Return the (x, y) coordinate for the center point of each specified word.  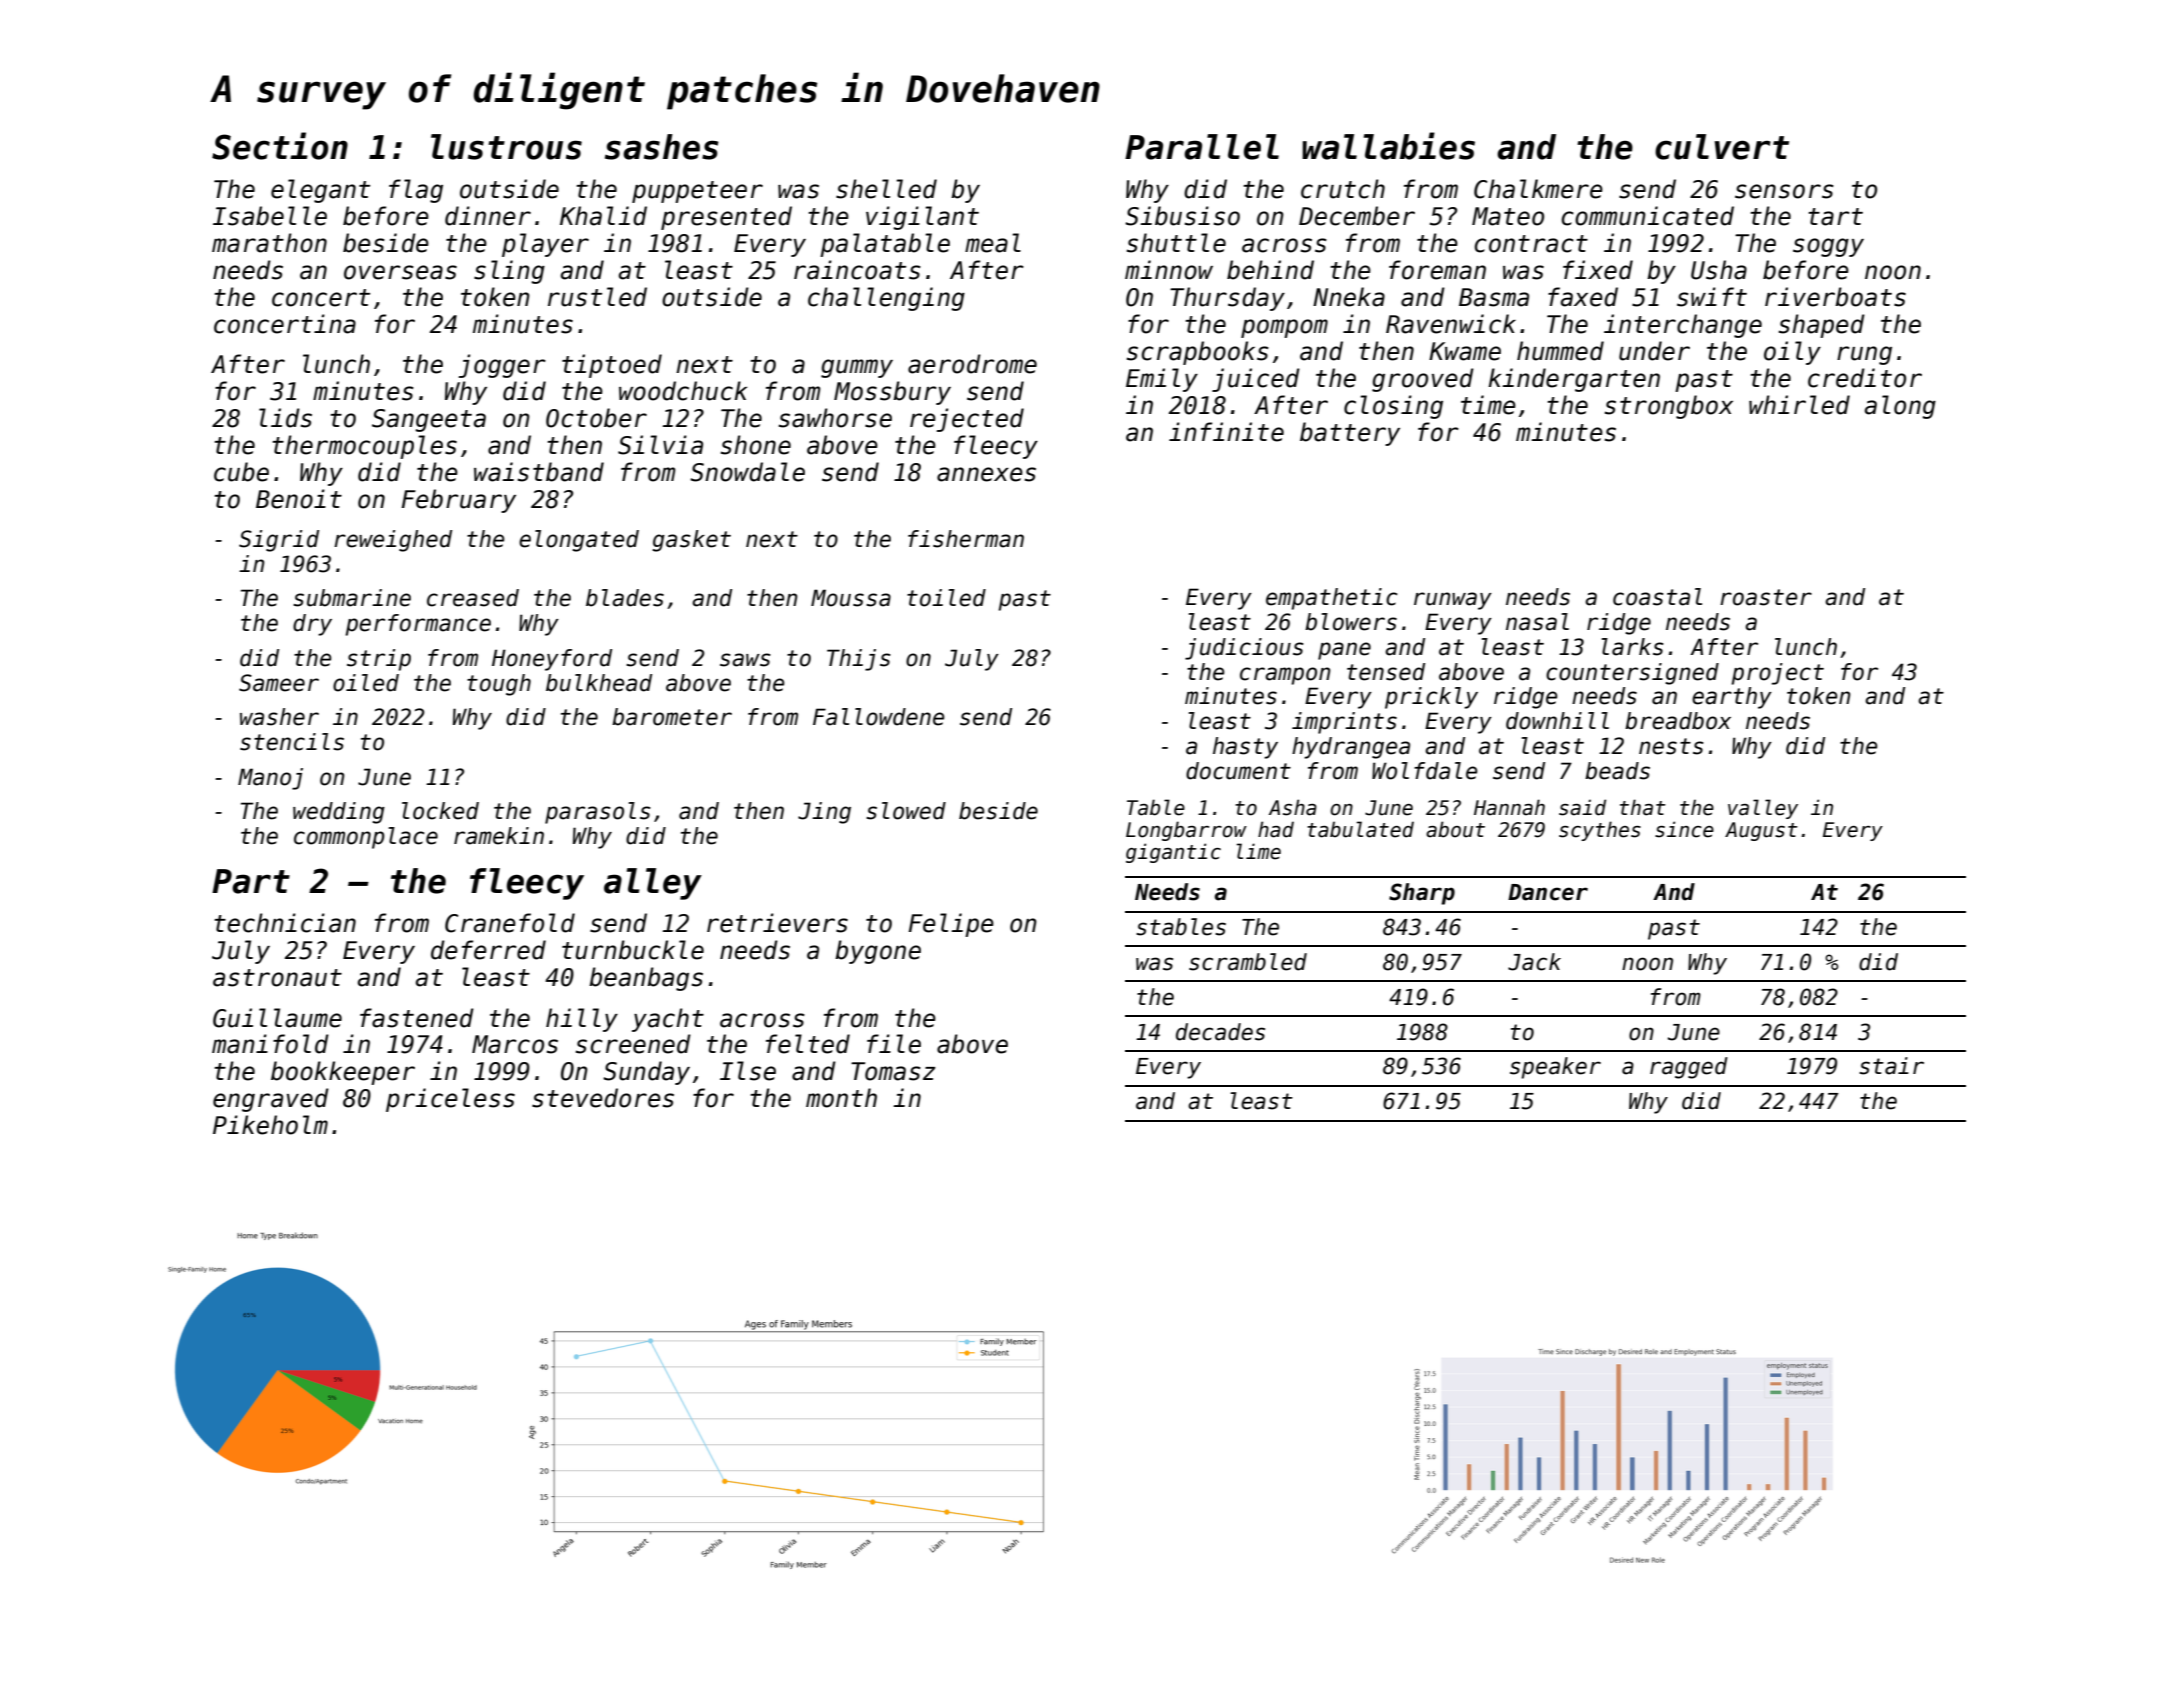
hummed (1560, 351)
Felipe (951, 925)
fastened (417, 1018)
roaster (1766, 597)
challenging (886, 299)
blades (625, 598)
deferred (488, 950)
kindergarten (1574, 380)
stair (1891, 1066)
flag (416, 191)
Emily (1162, 380)
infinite (1226, 432)
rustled (597, 297)
